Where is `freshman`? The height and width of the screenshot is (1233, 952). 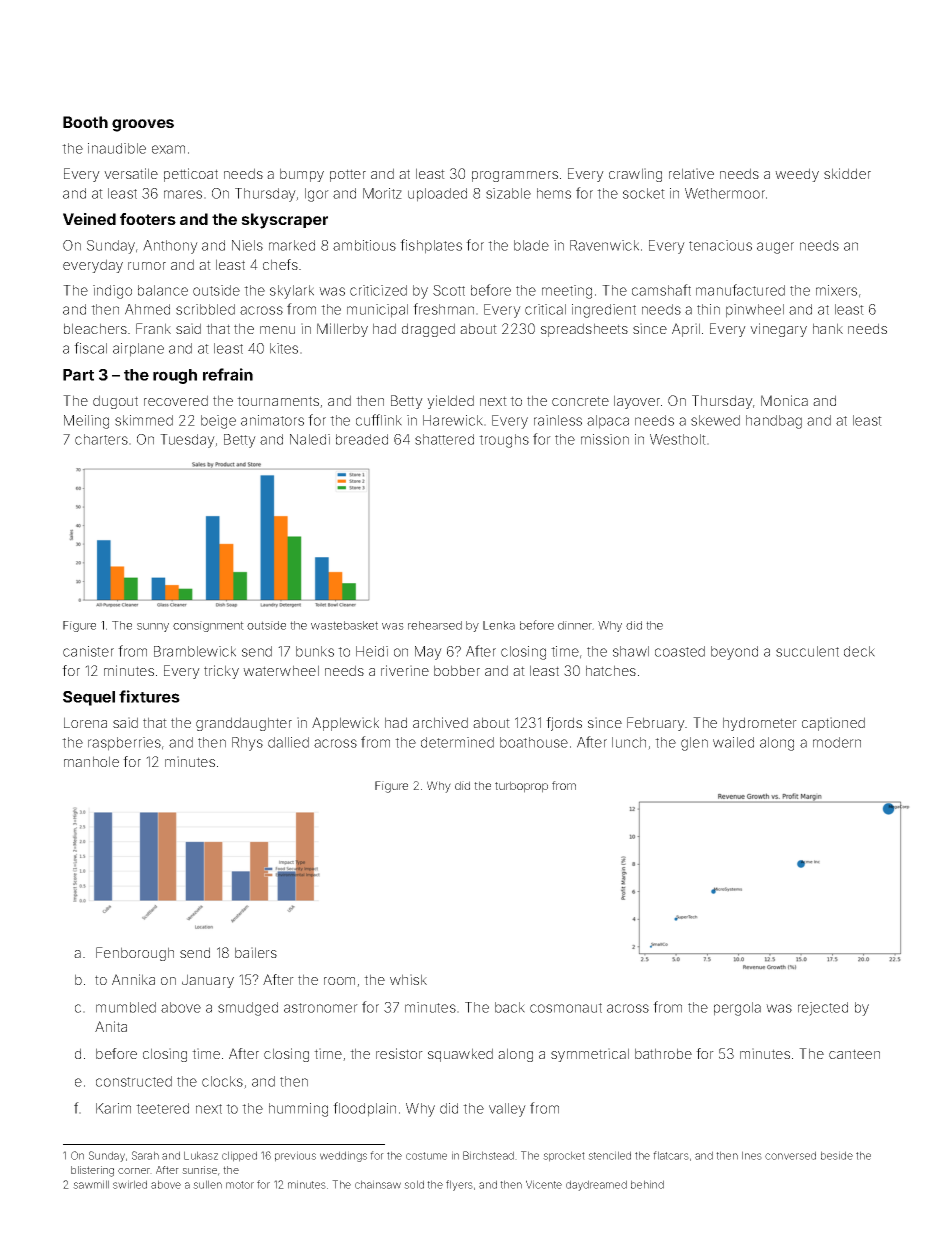 freshman is located at coordinates (443, 309).
